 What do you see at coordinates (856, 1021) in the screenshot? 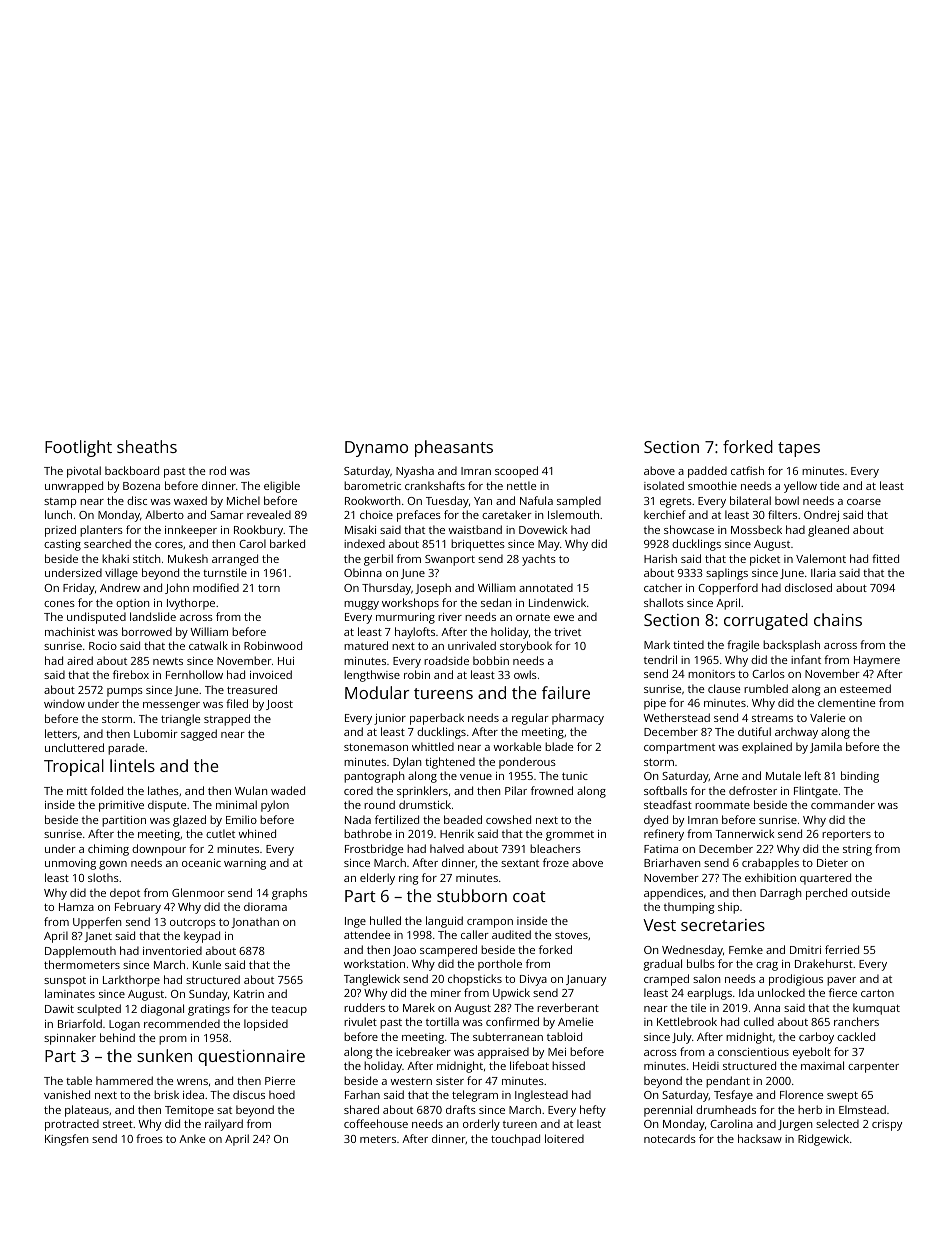
I see `ranchers` at bounding box center [856, 1021].
